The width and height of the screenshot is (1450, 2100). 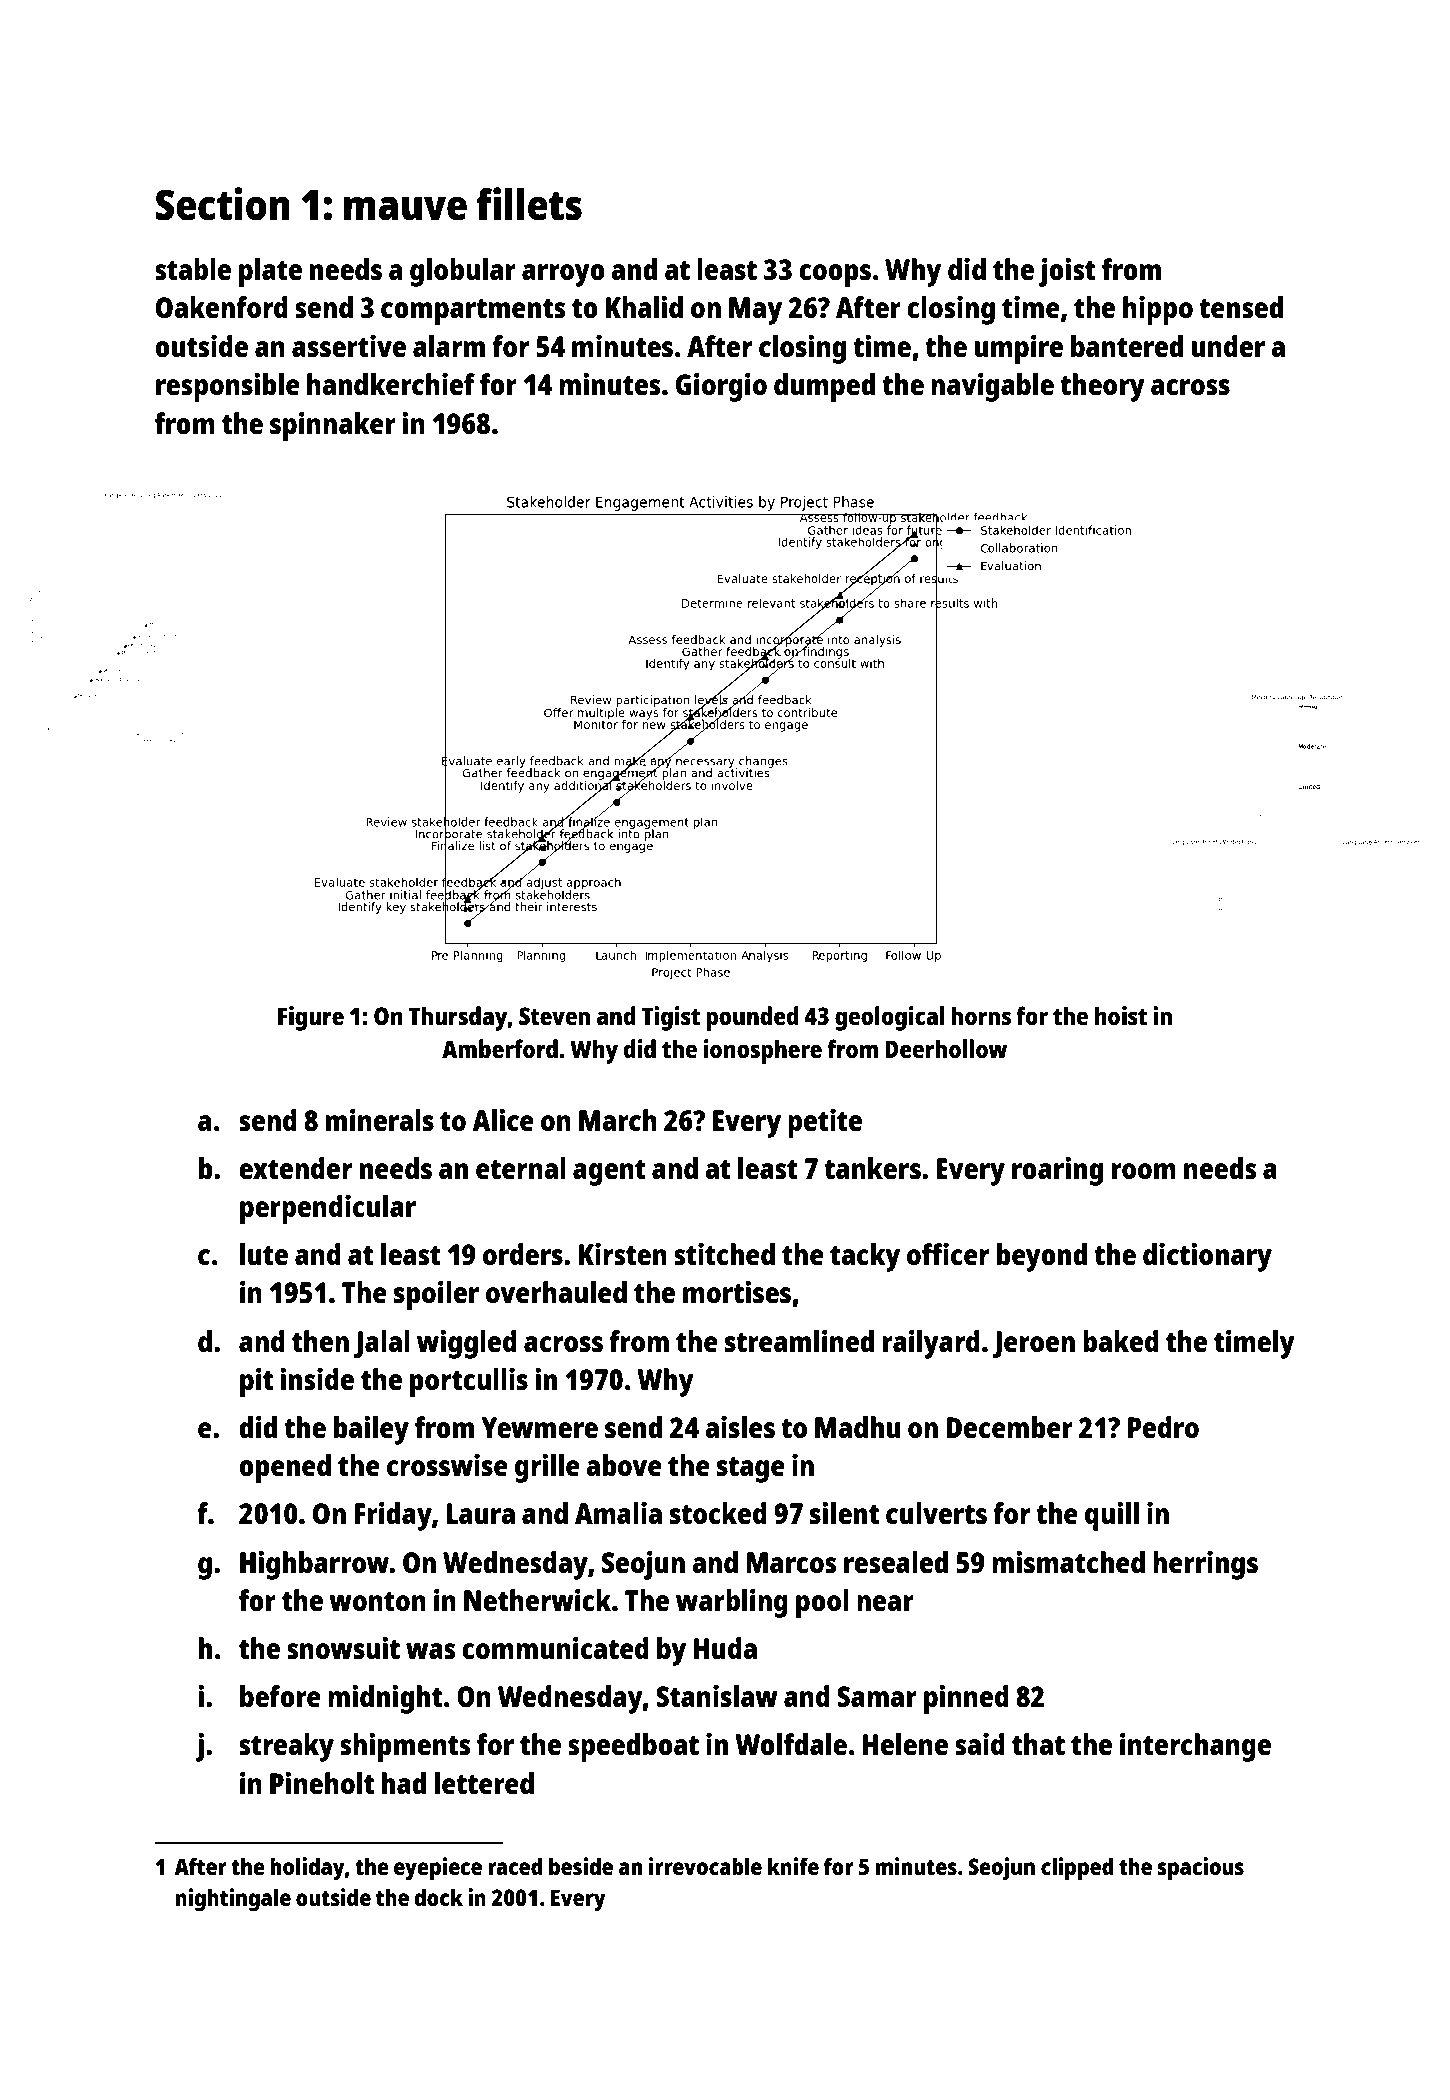 What do you see at coordinates (539, 1427) in the screenshot?
I see `Yewmere` at bounding box center [539, 1427].
